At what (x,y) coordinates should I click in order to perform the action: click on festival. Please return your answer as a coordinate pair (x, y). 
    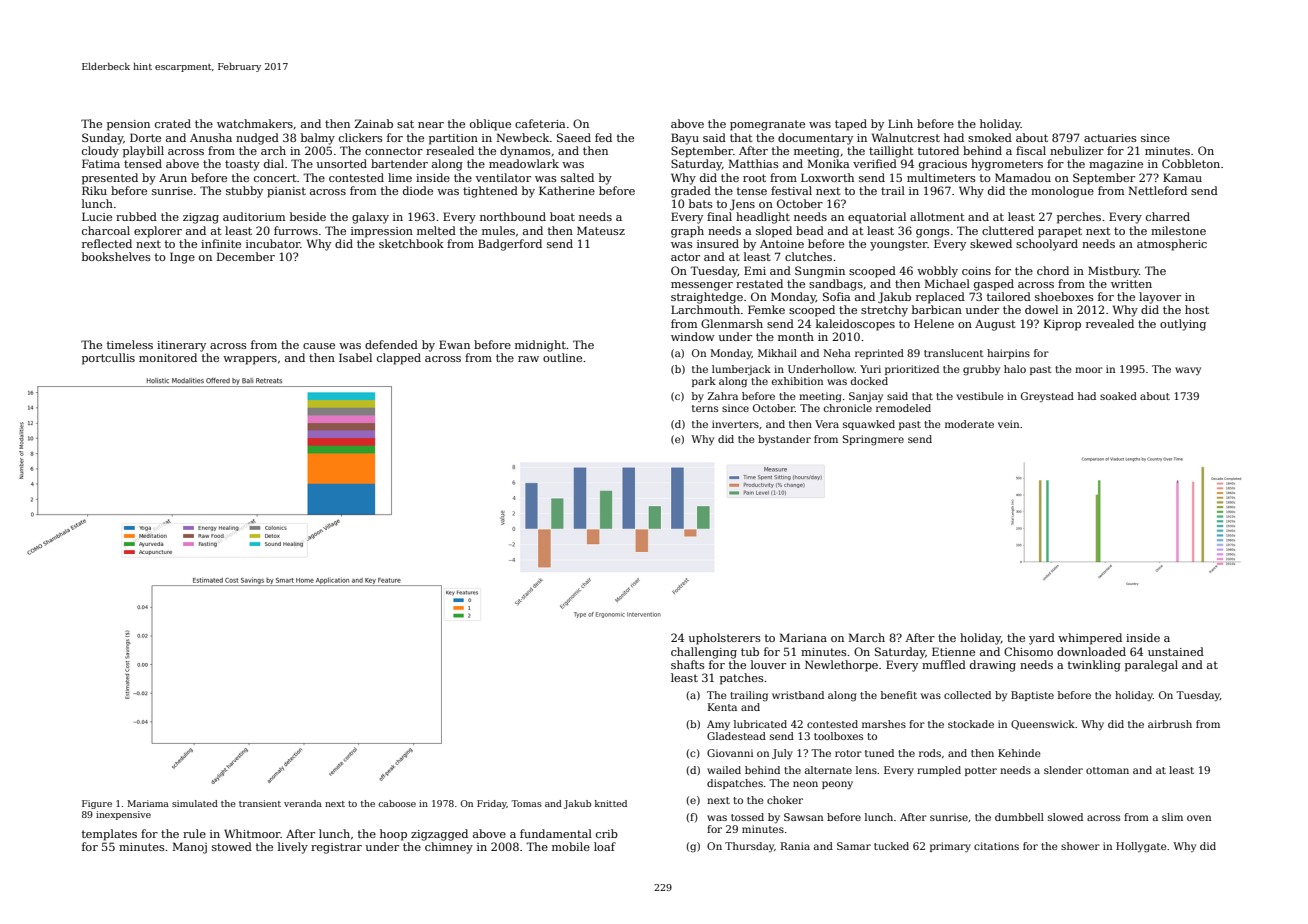
    Looking at the image, I should click on (791, 190).
